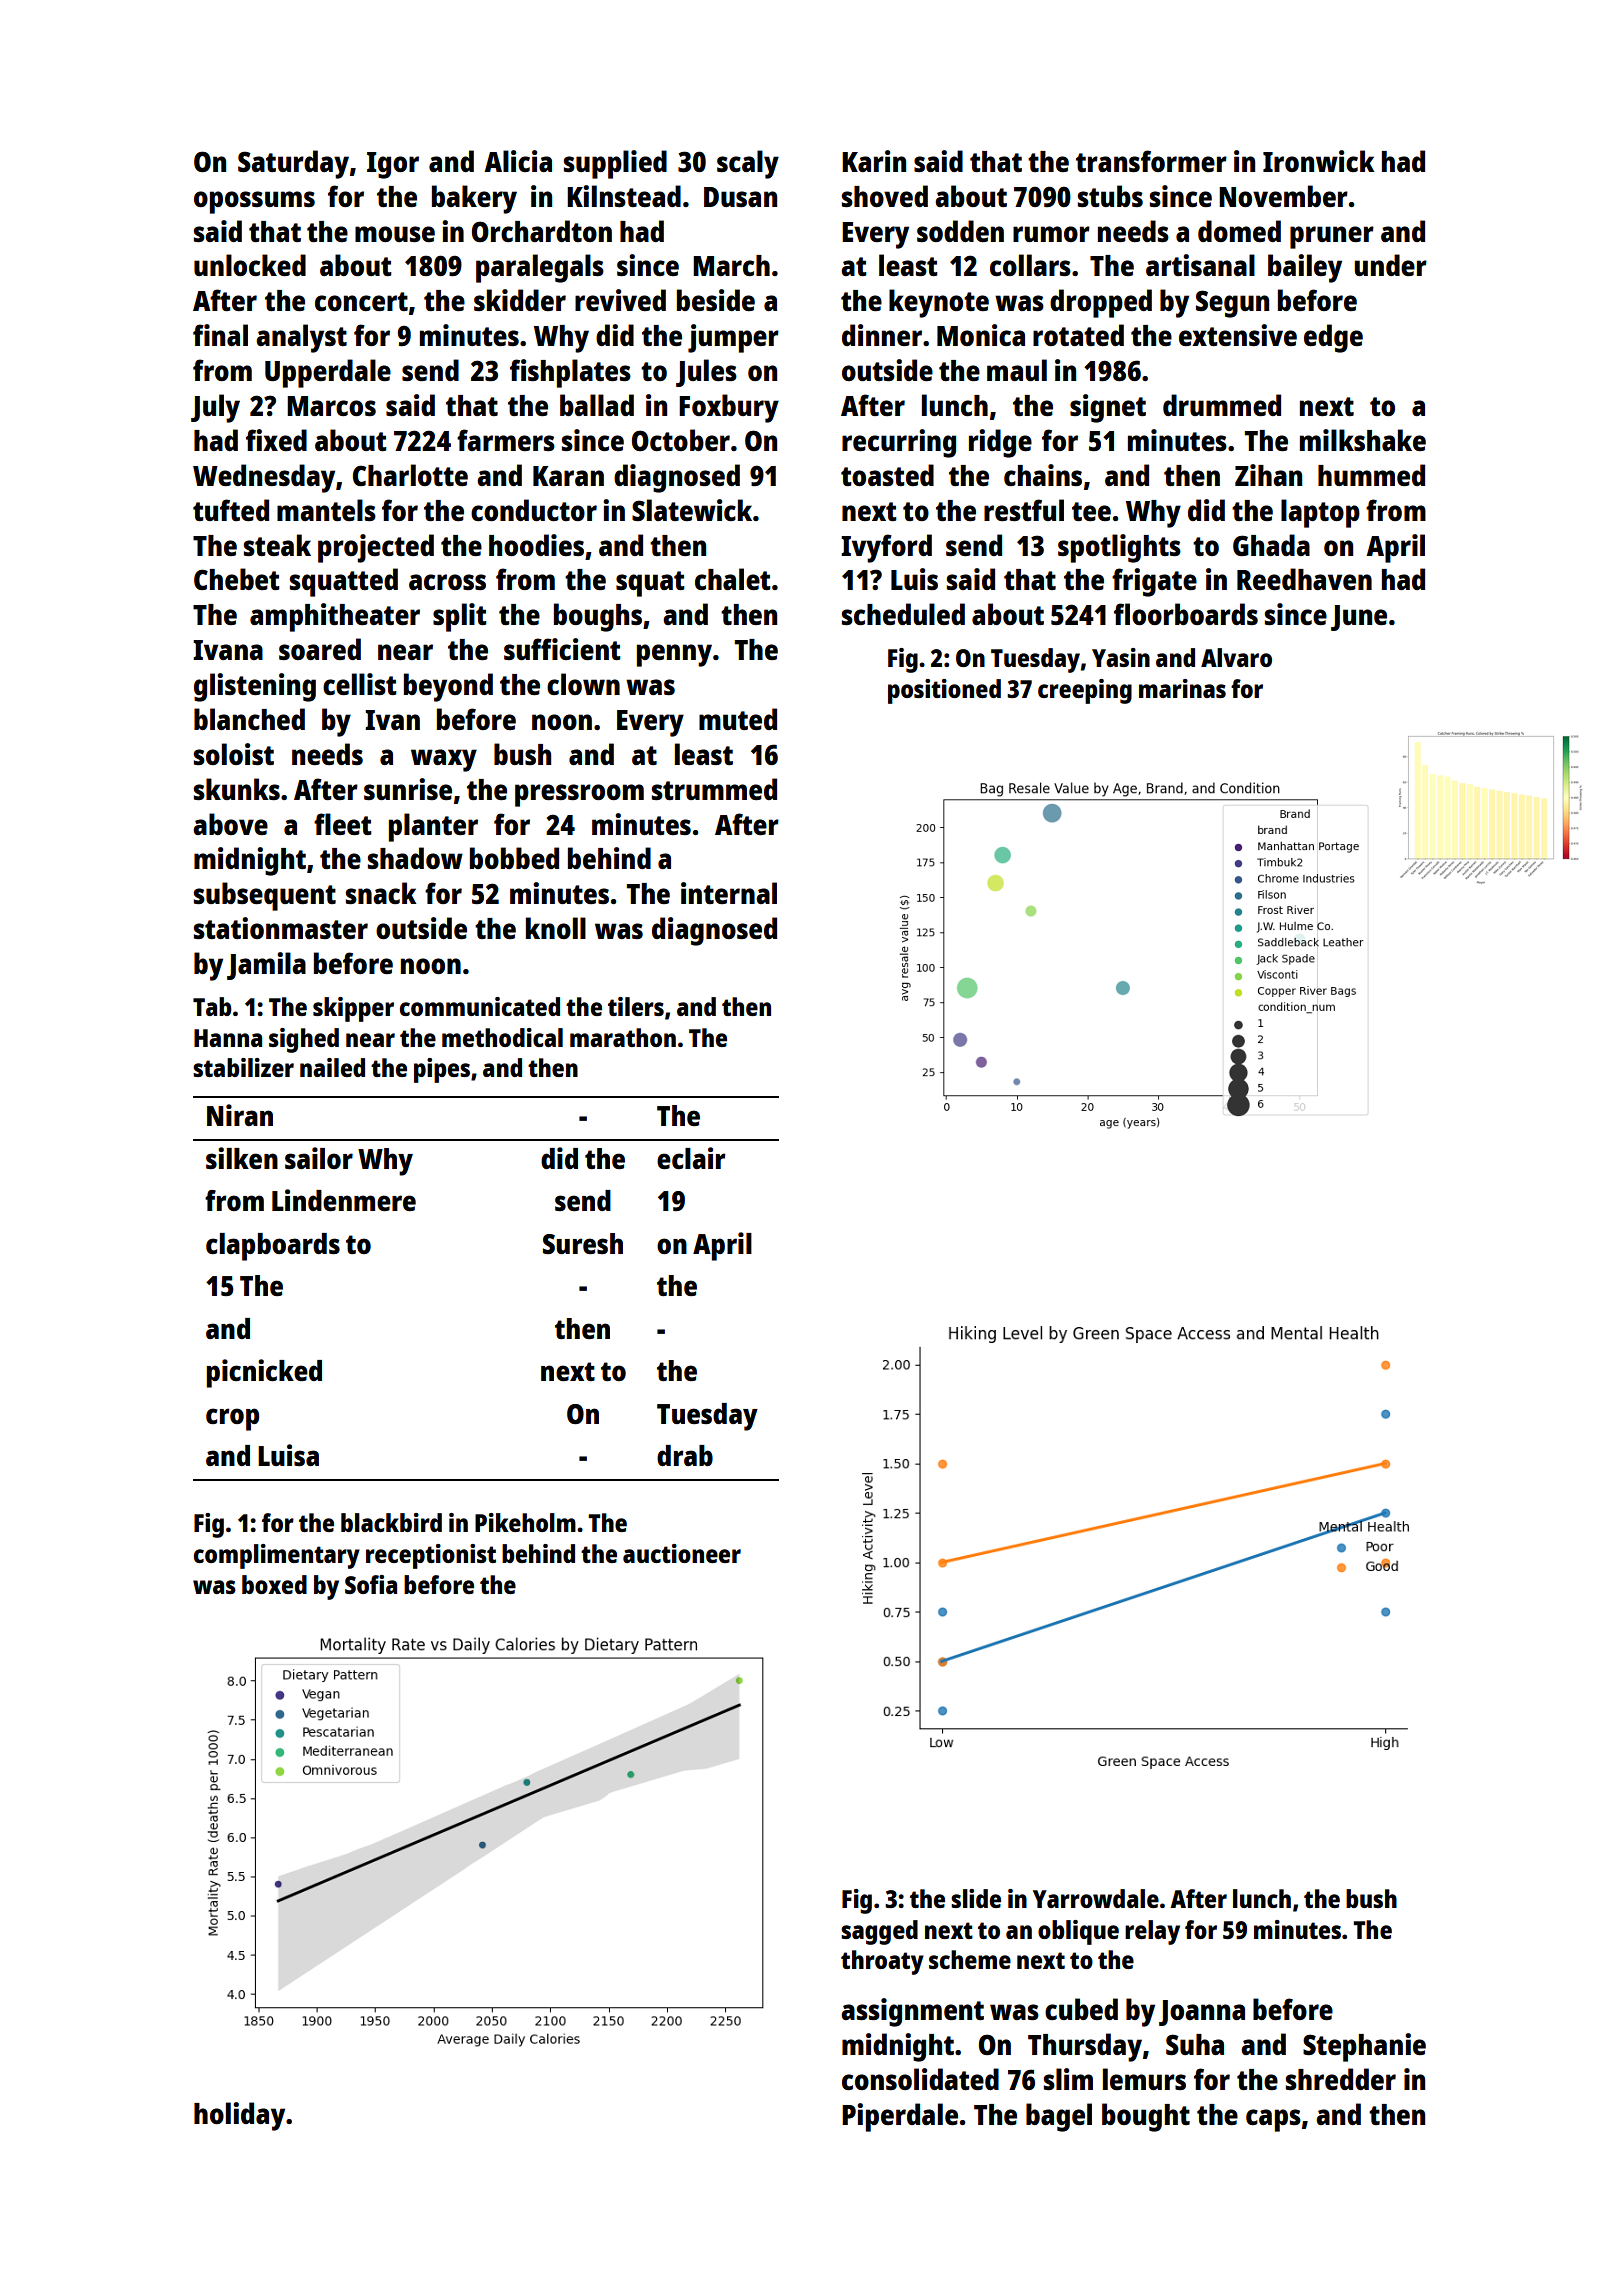  I want to click on stabilizer, so click(243, 1067).
